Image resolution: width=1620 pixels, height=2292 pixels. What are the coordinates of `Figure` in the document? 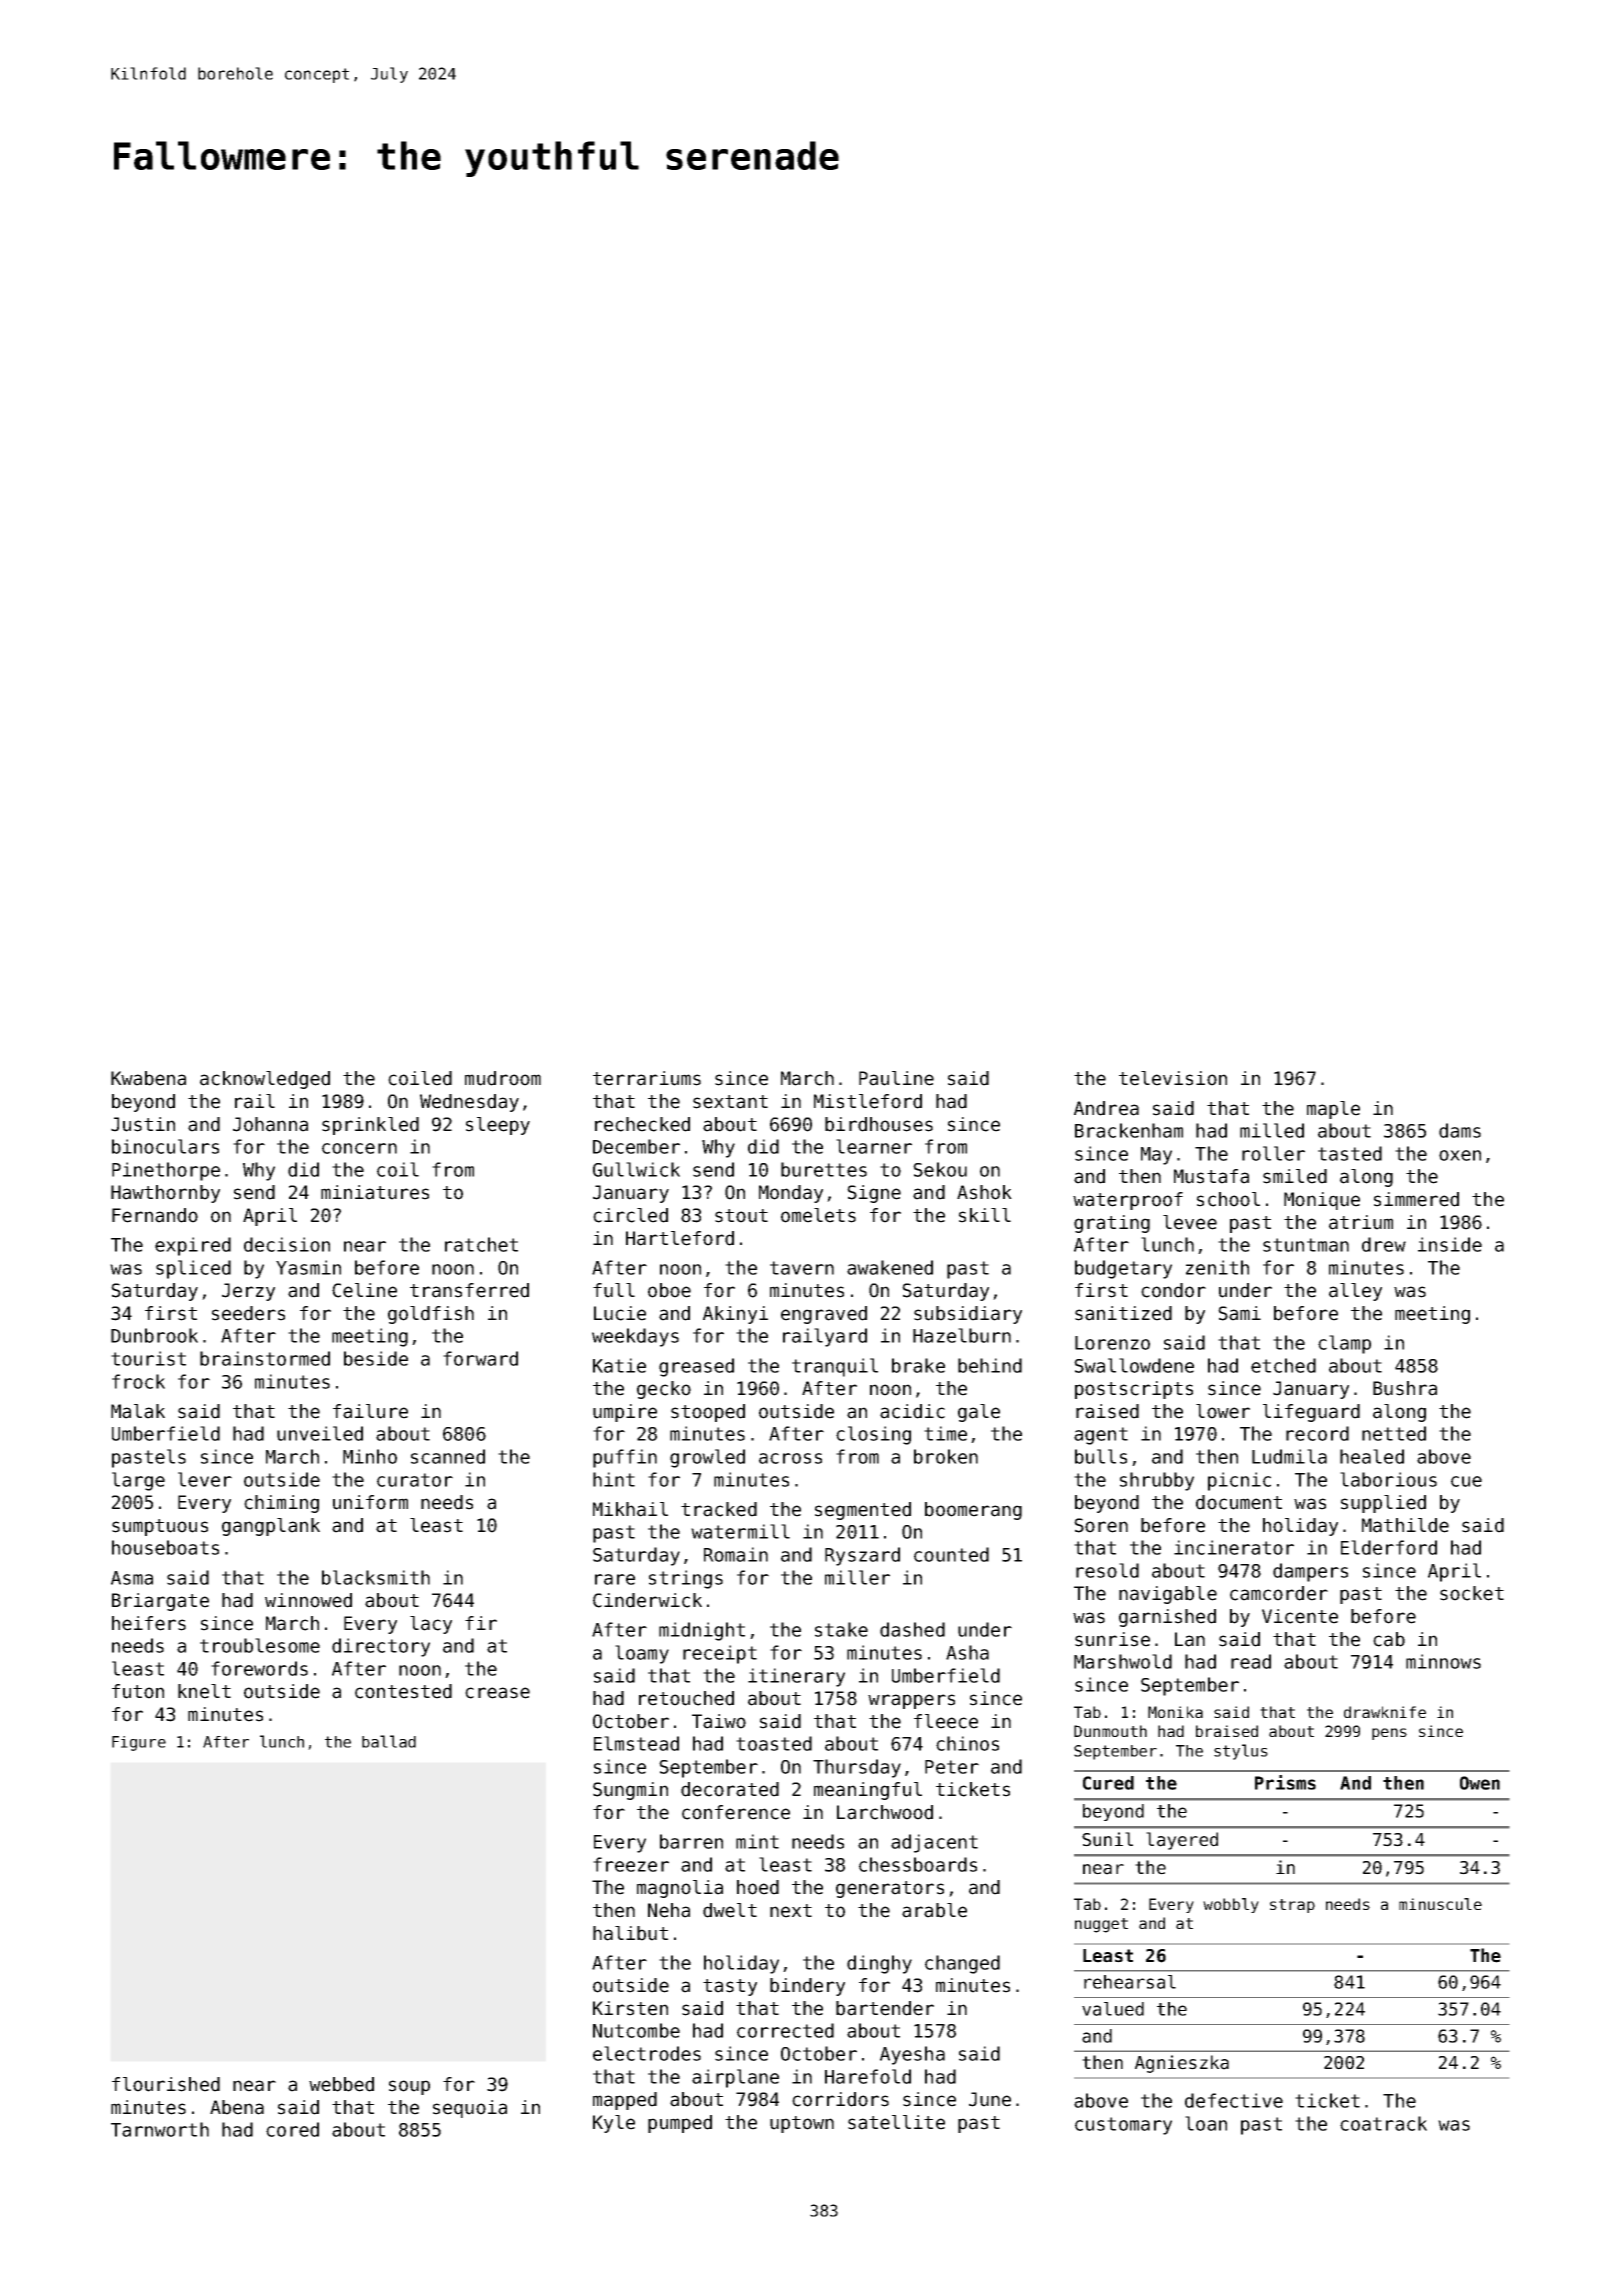 It's located at (139, 1743).
